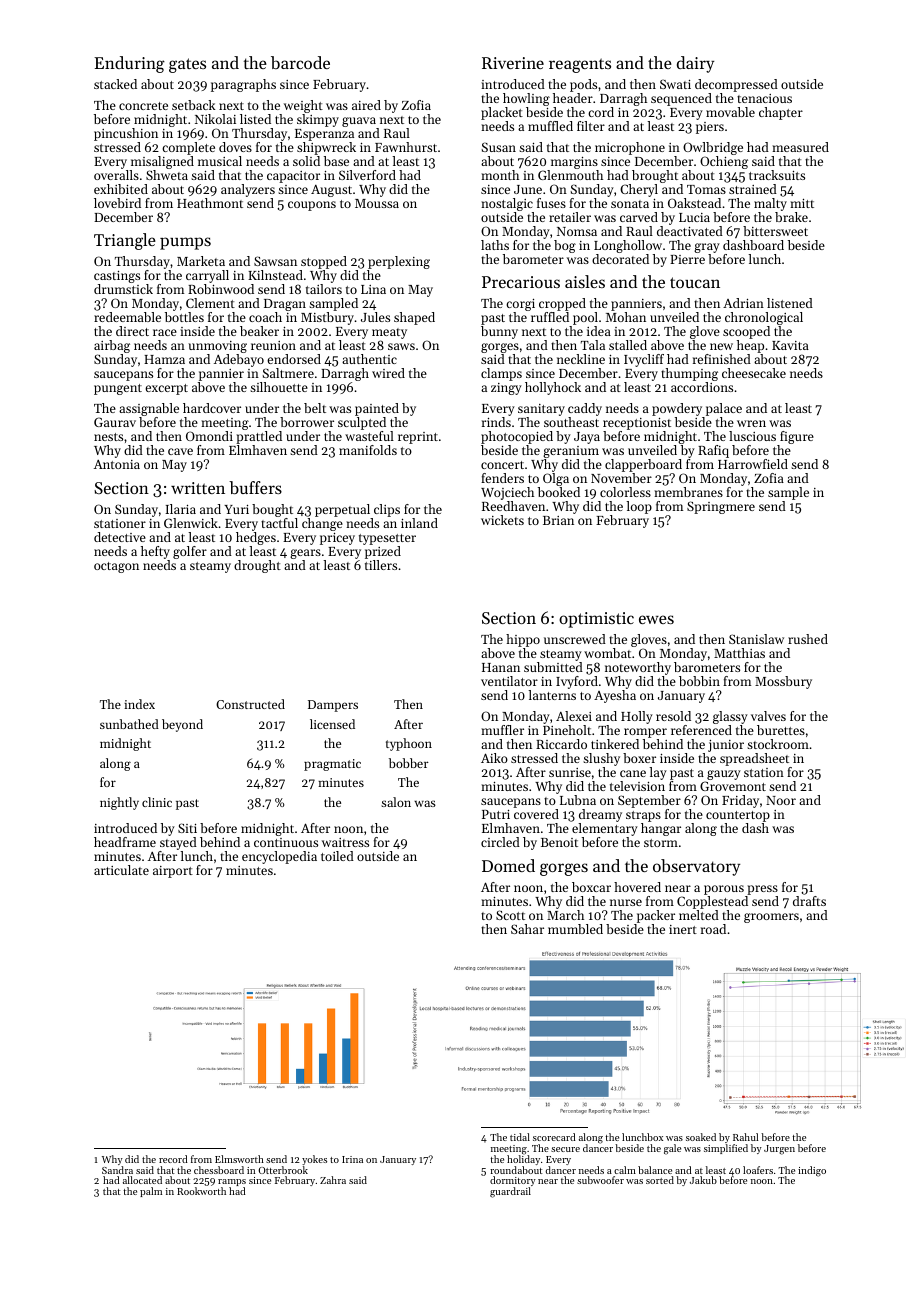 The height and width of the document is (1308, 924). Describe the element at coordinates (494, 758) in the document. I see `Aiko` at that location.
